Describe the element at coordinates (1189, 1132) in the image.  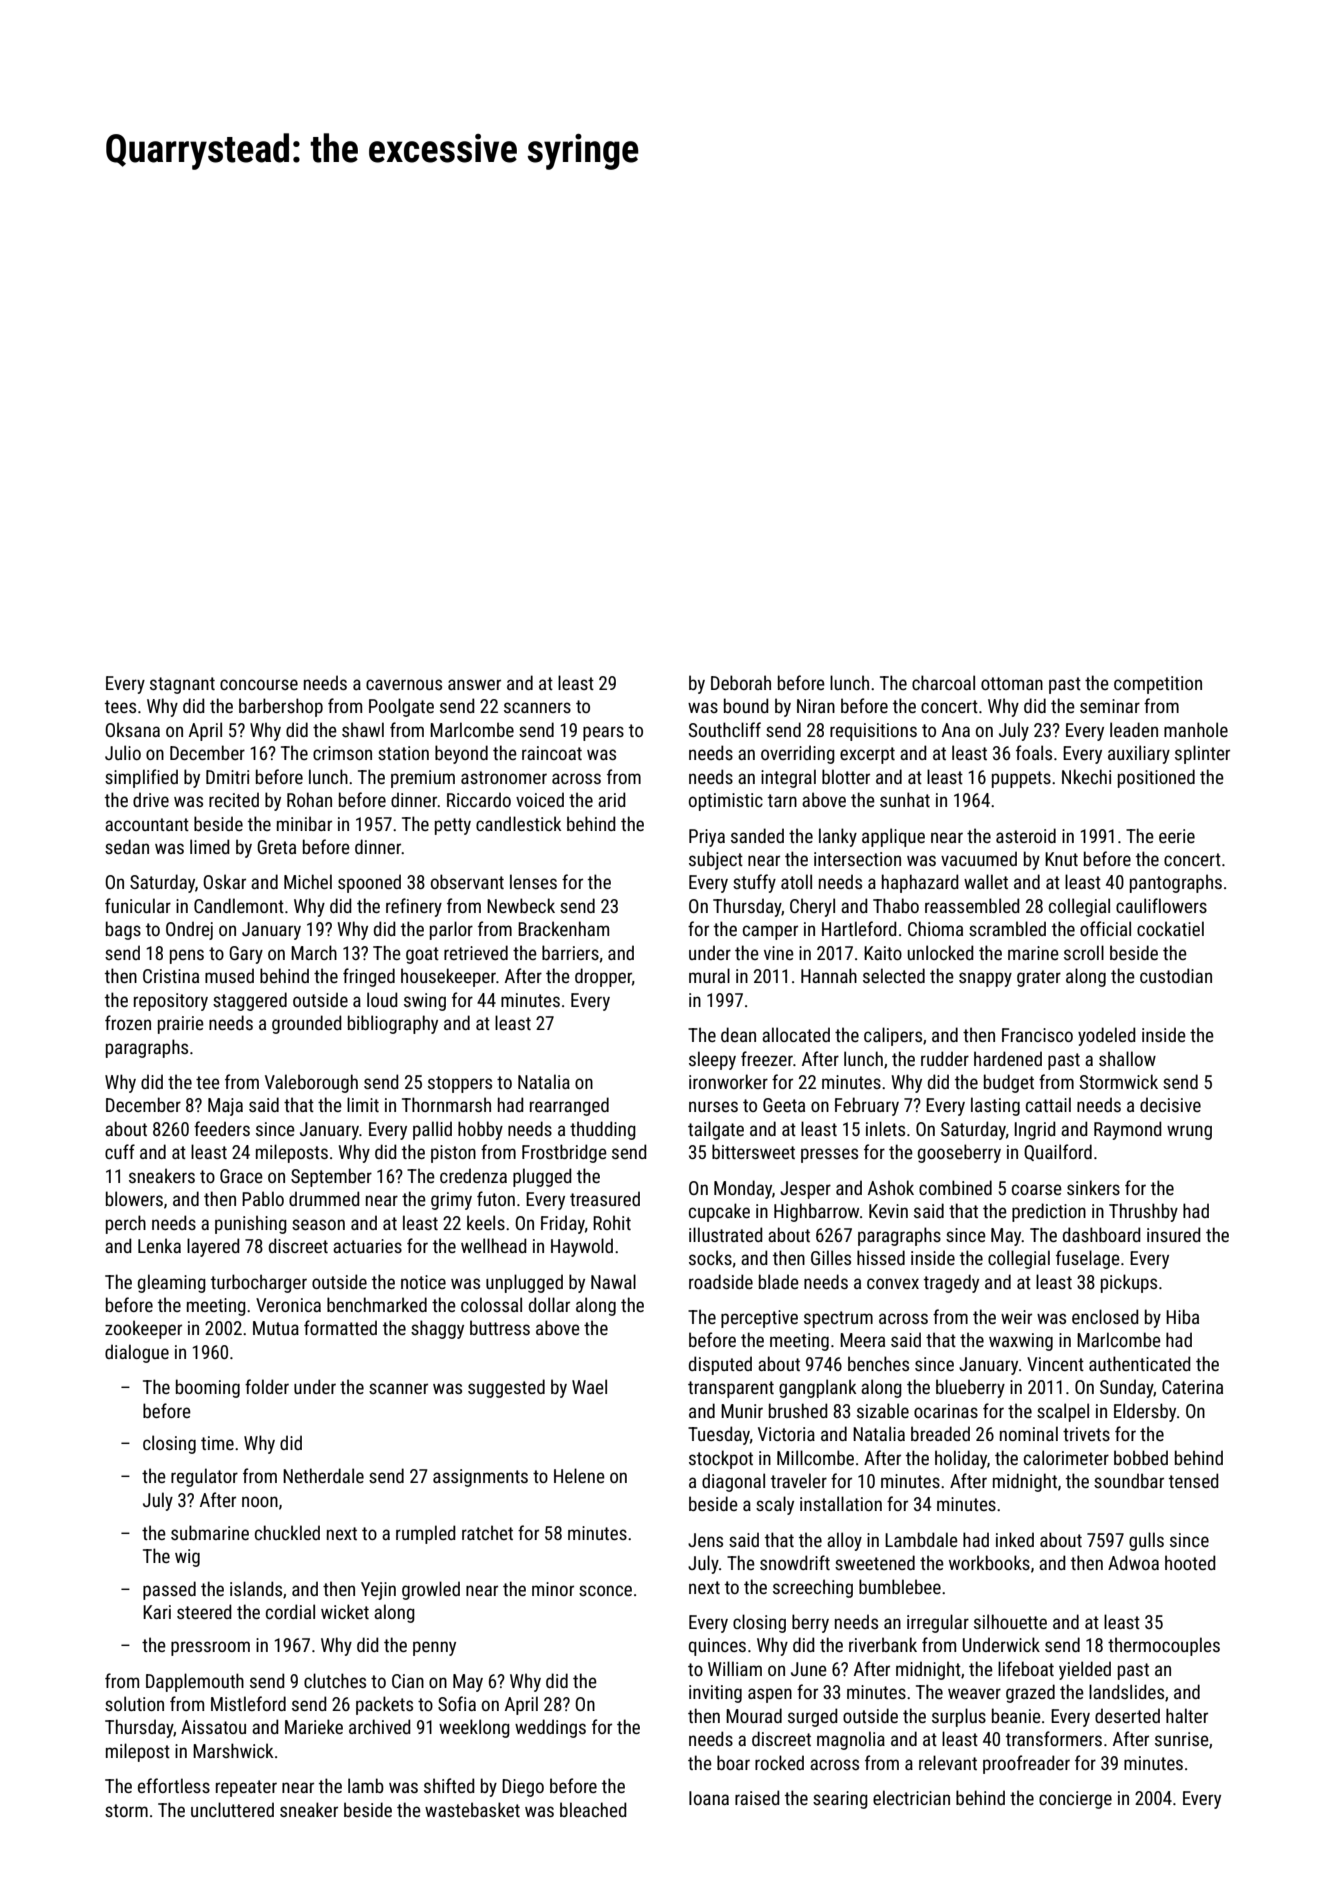
I see `wrung` at that location.
